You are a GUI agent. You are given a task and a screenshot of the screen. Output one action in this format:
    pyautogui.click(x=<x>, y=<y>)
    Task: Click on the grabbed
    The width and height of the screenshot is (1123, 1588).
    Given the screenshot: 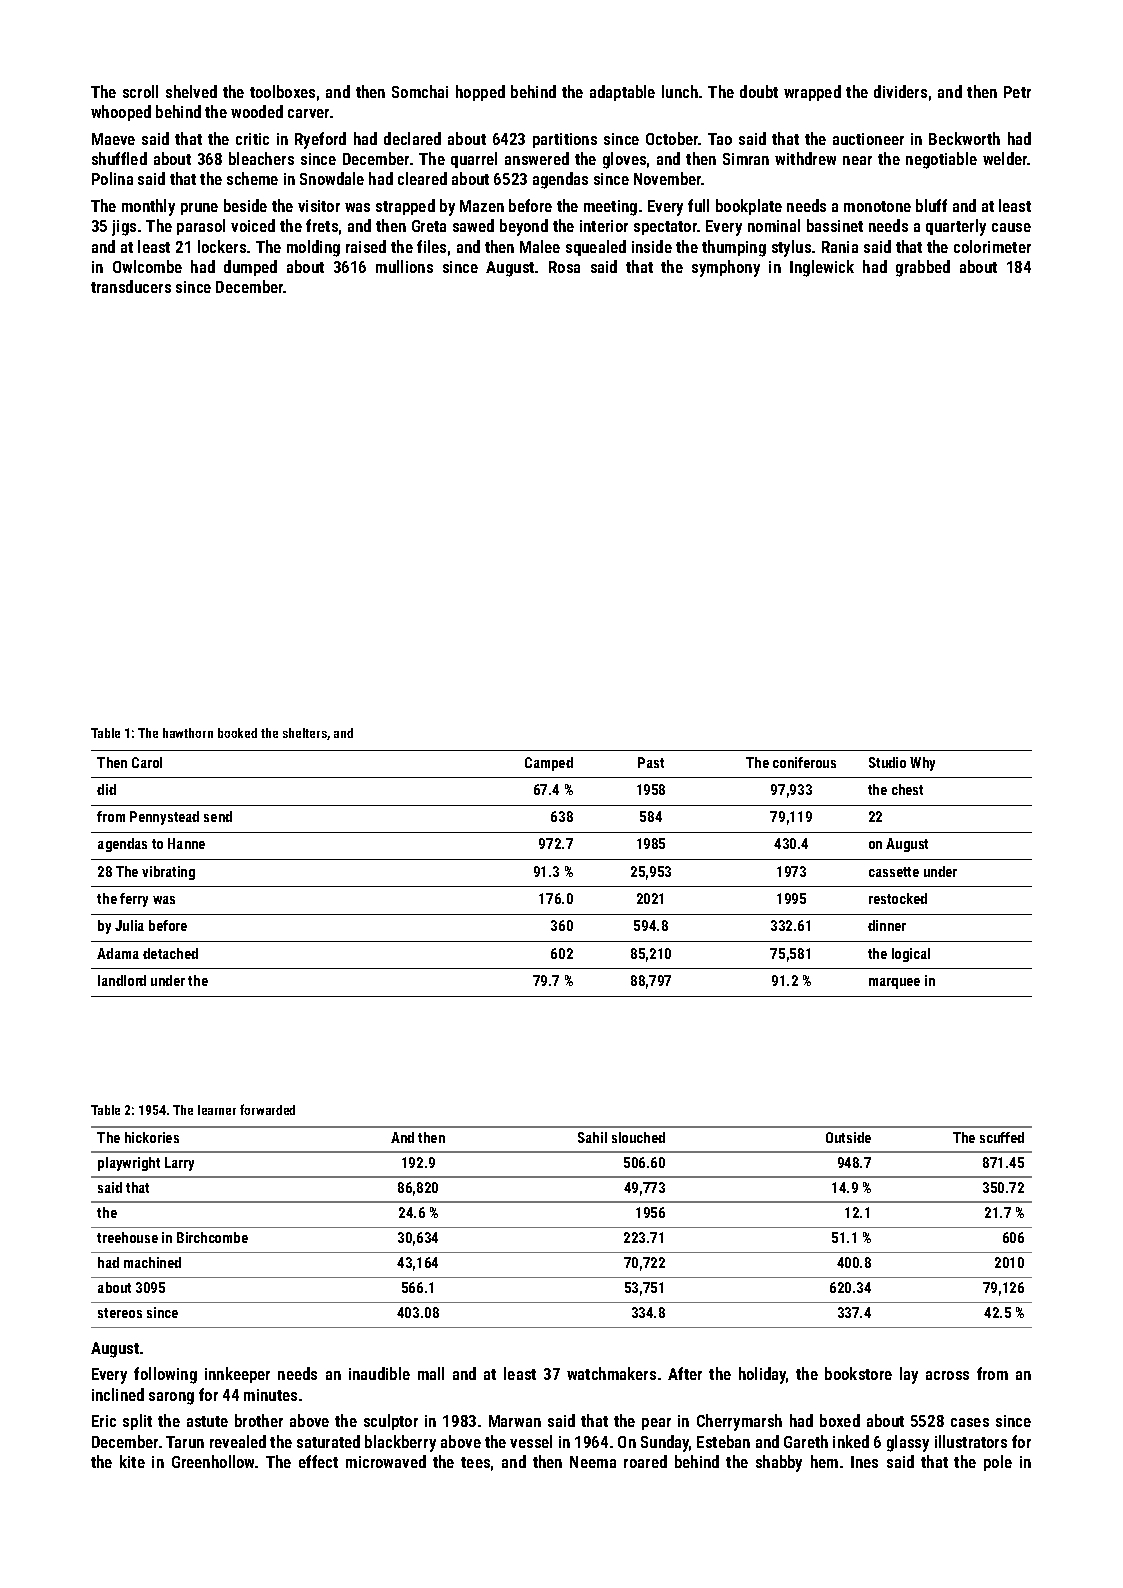 What is the action you would take?
    pyautogui.click(x=923, y=268)
